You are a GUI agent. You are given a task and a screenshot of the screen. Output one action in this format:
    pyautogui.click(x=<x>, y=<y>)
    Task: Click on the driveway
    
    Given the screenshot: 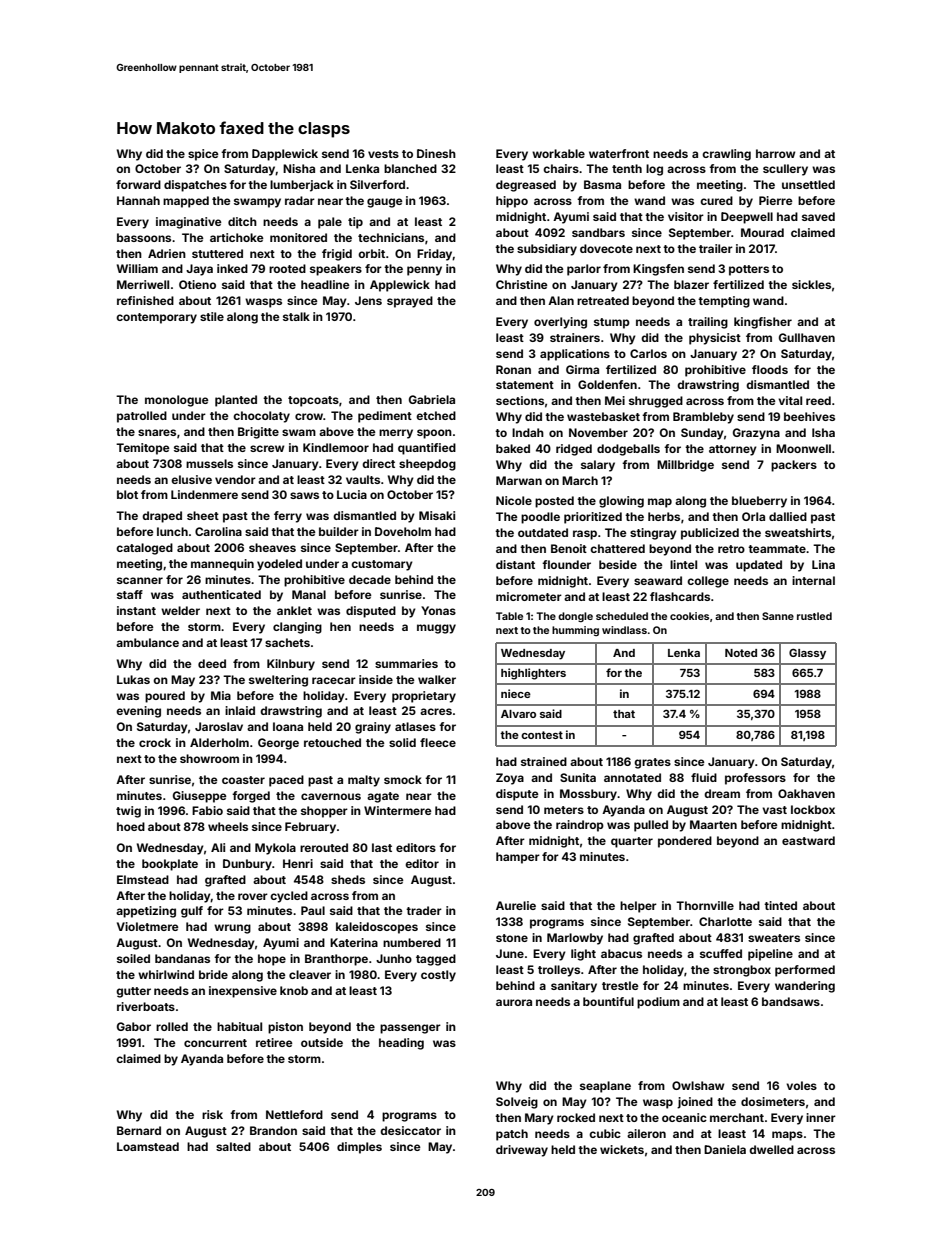 What is the action you would take?
    pyautogui.click(x=522, y=1151)
